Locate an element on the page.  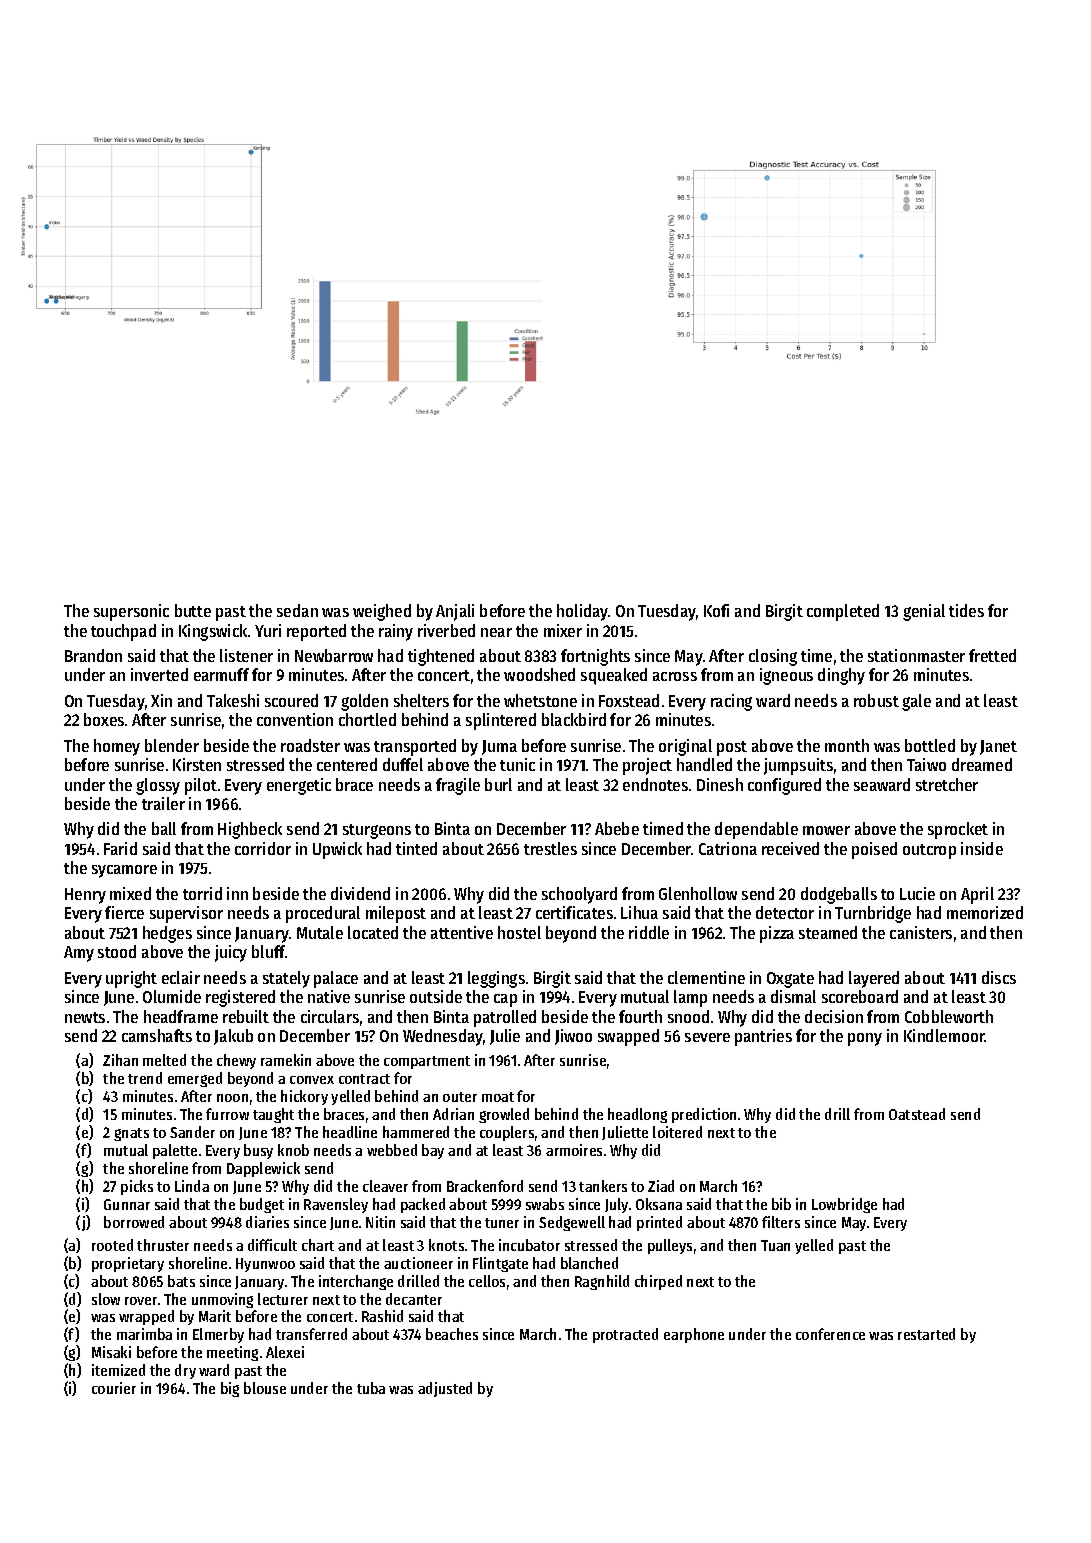
Henry is located at coordinates (85, 896).
